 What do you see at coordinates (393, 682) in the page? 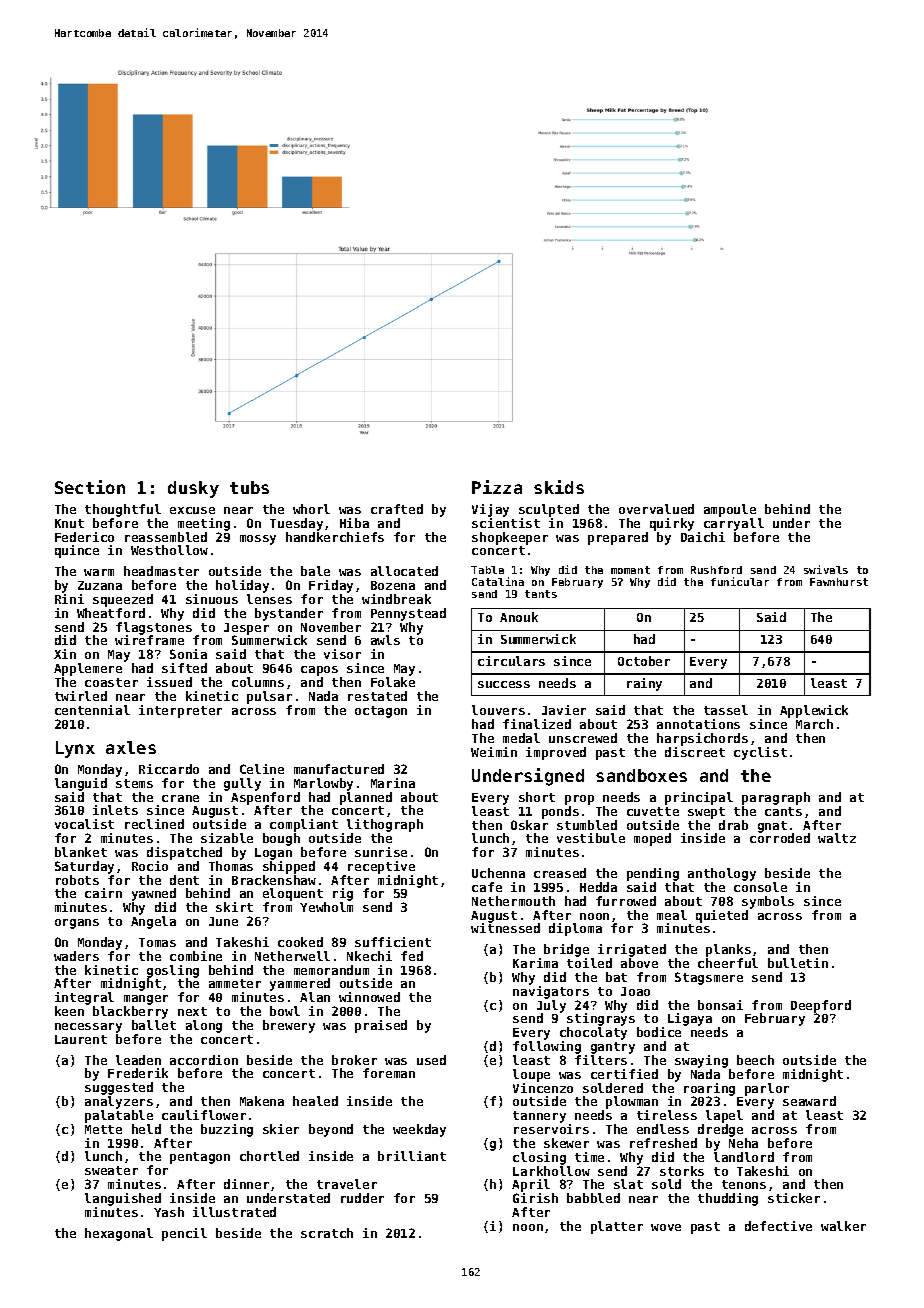
I see `Folake` at bounding box center [393, 682].
